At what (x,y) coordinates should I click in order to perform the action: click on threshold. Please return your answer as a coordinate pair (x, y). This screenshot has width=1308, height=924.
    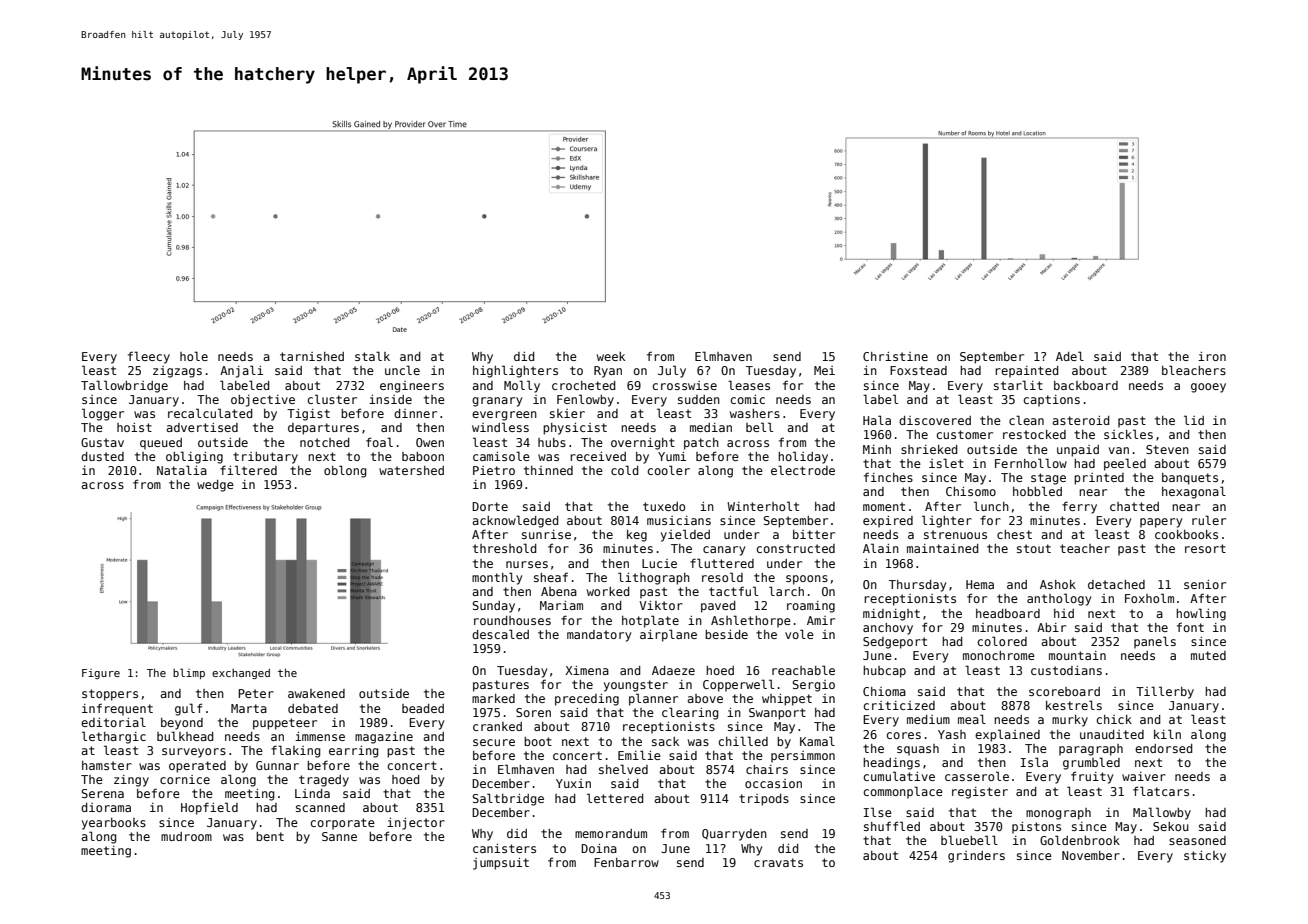
    Looking at the image, I should click on (504, 548).
